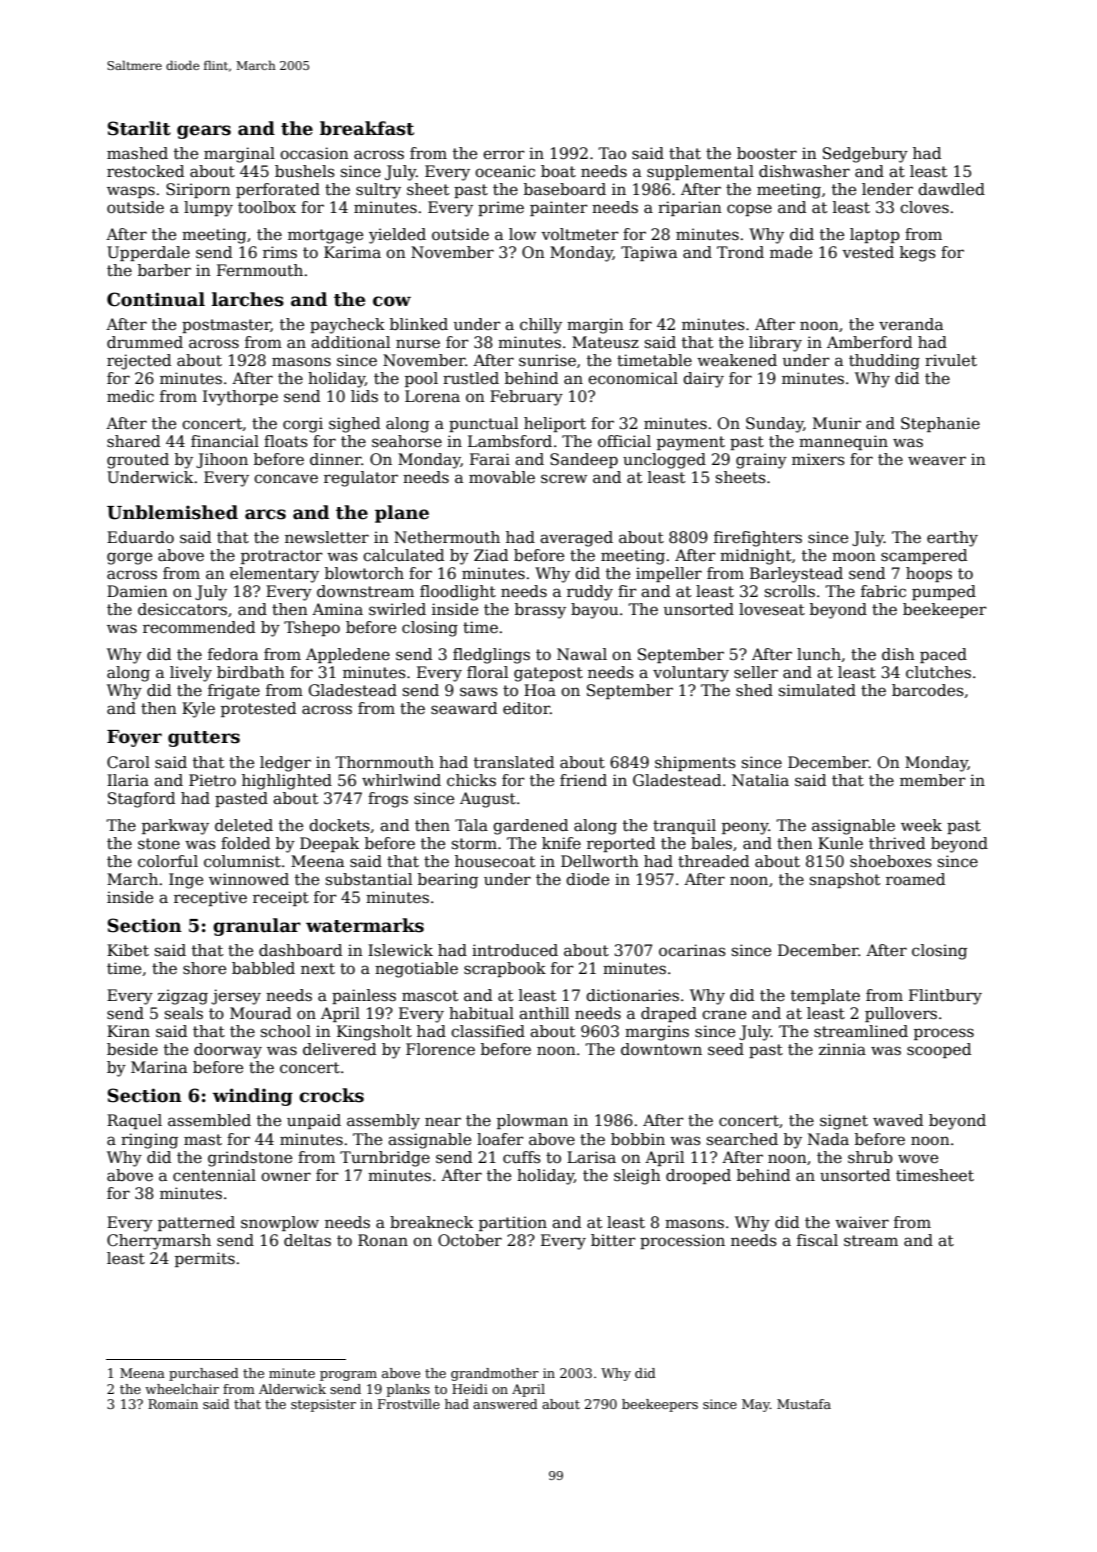  What do you see at coordinates (845, 880) in the image?
I see `snapshot` at bounding box center [845, 880].
